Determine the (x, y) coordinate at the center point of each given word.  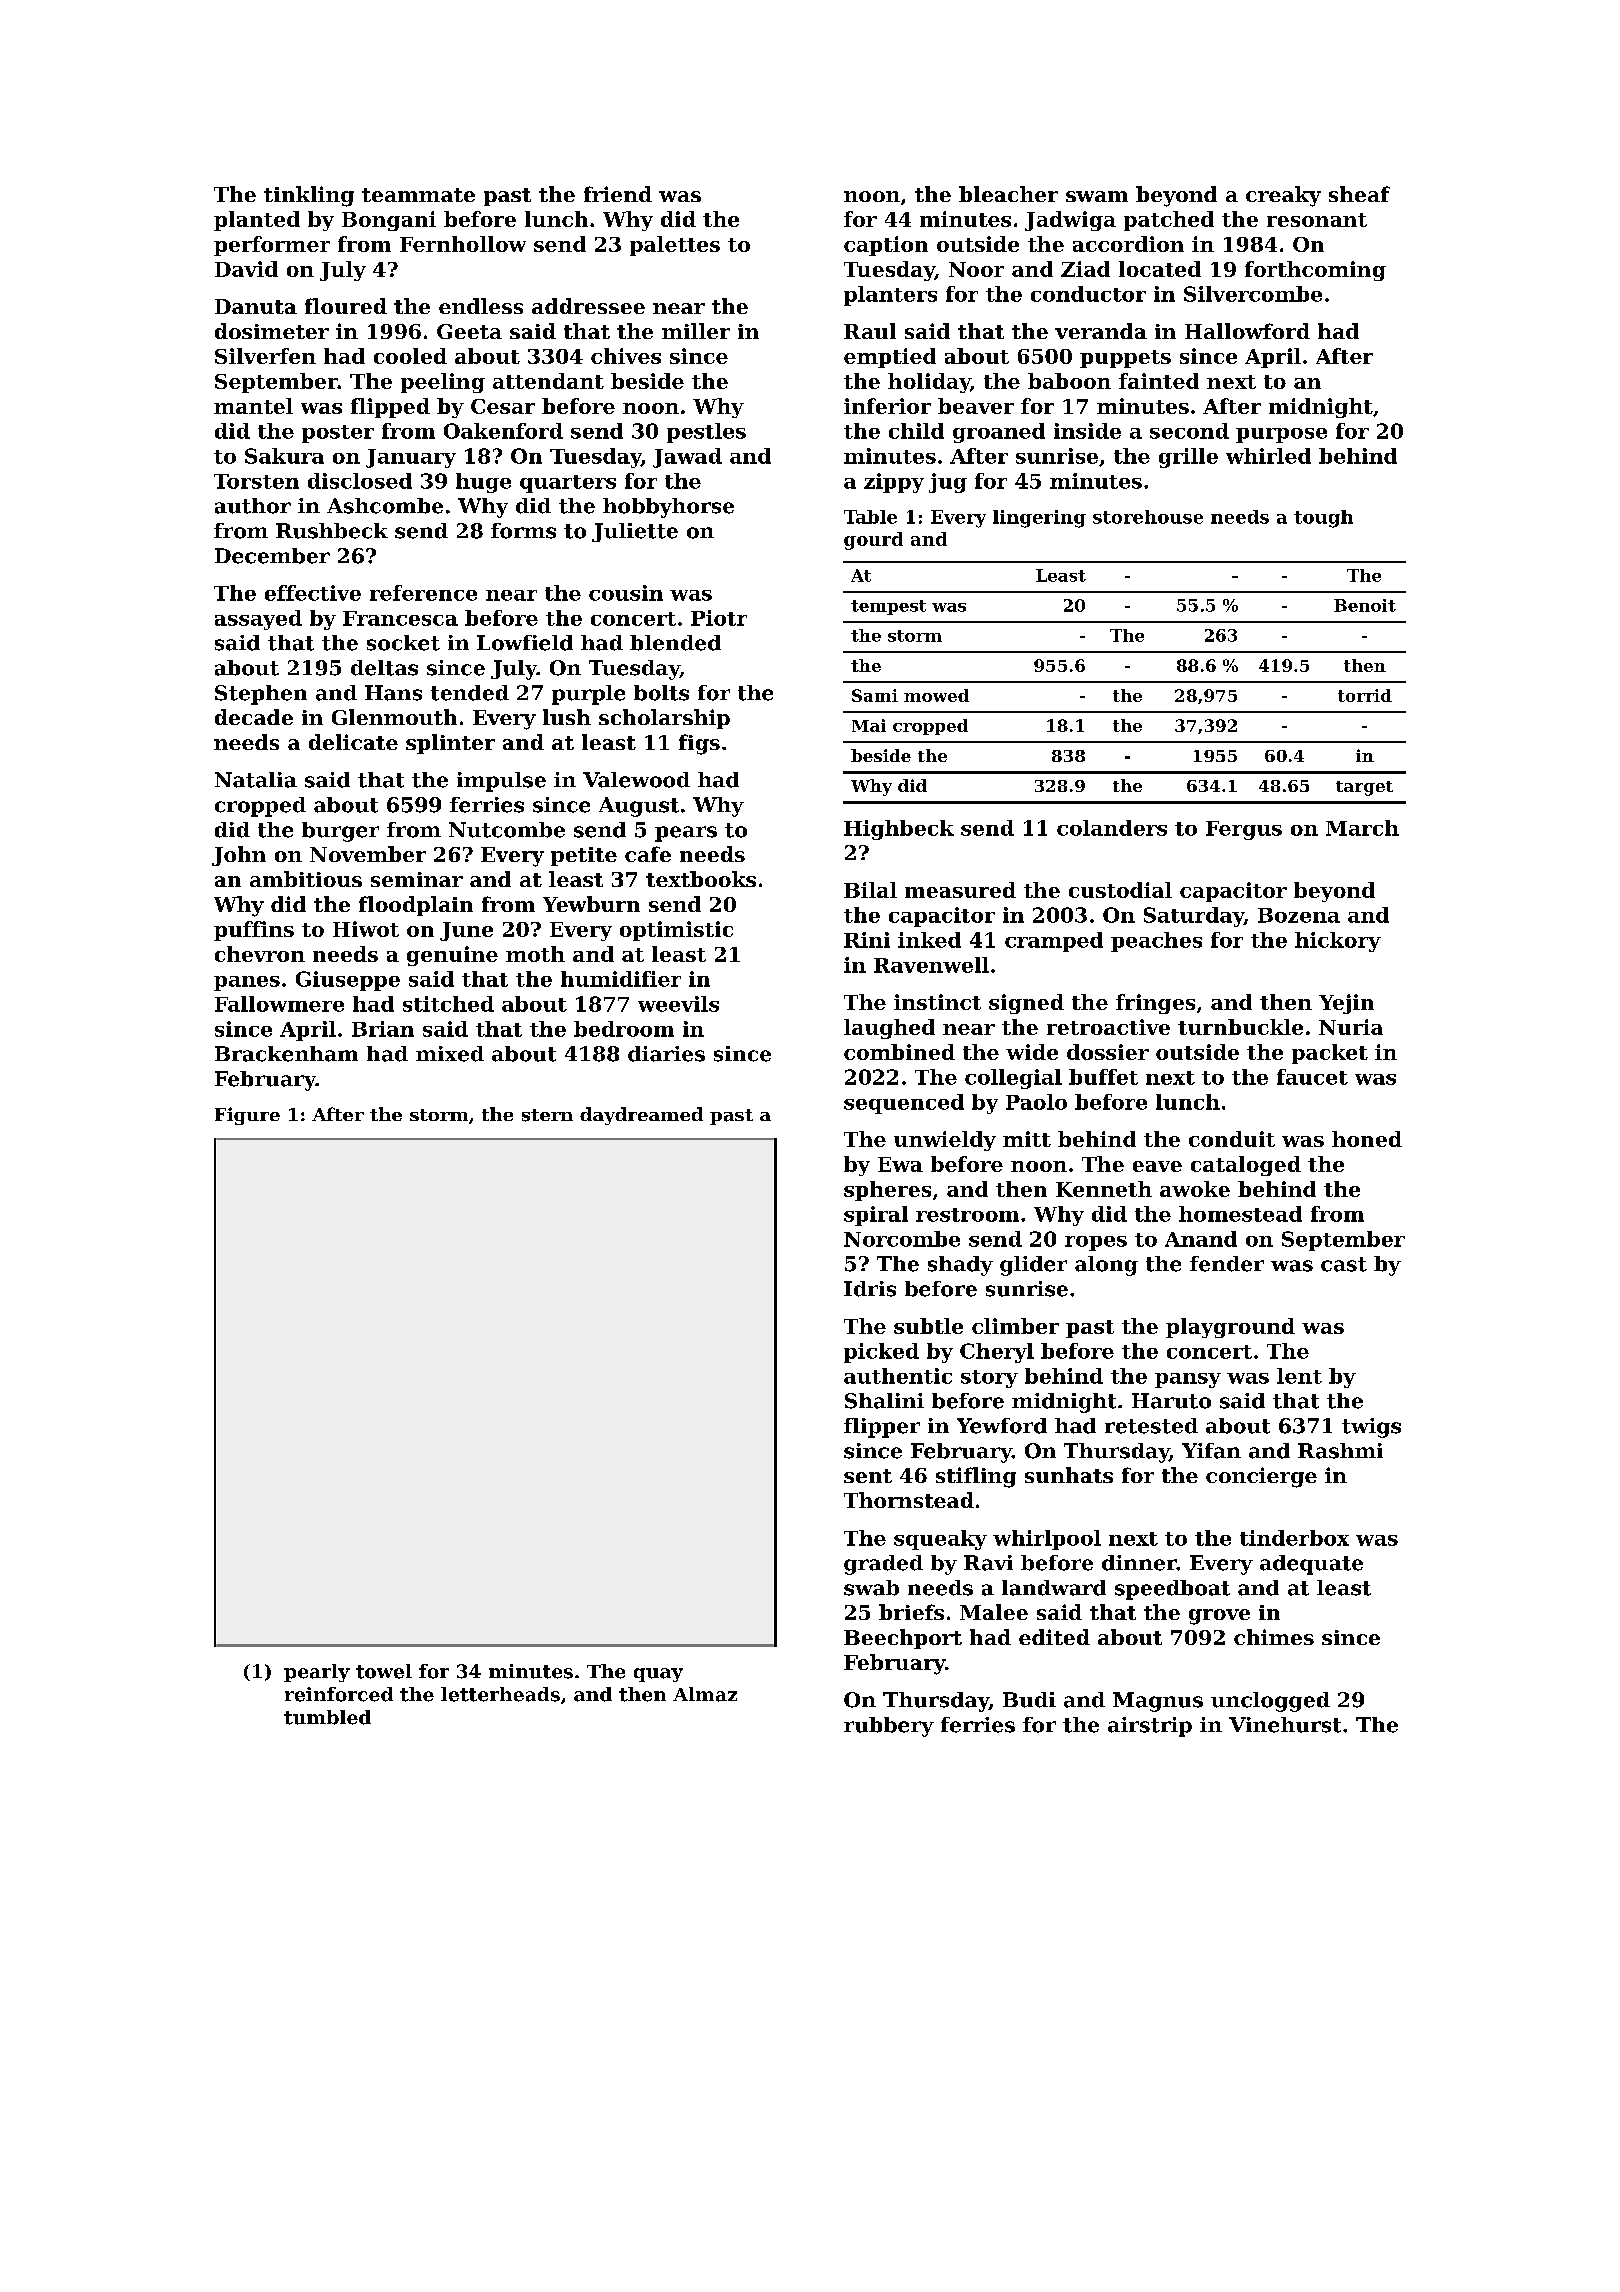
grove (1219, 1617)
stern (547, 1115)
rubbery (889, 1727)
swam (1097, 196)
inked (929, 940)
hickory (1338, 942)
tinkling (309, 196)
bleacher (1008, 194)
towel (384, 1671)
